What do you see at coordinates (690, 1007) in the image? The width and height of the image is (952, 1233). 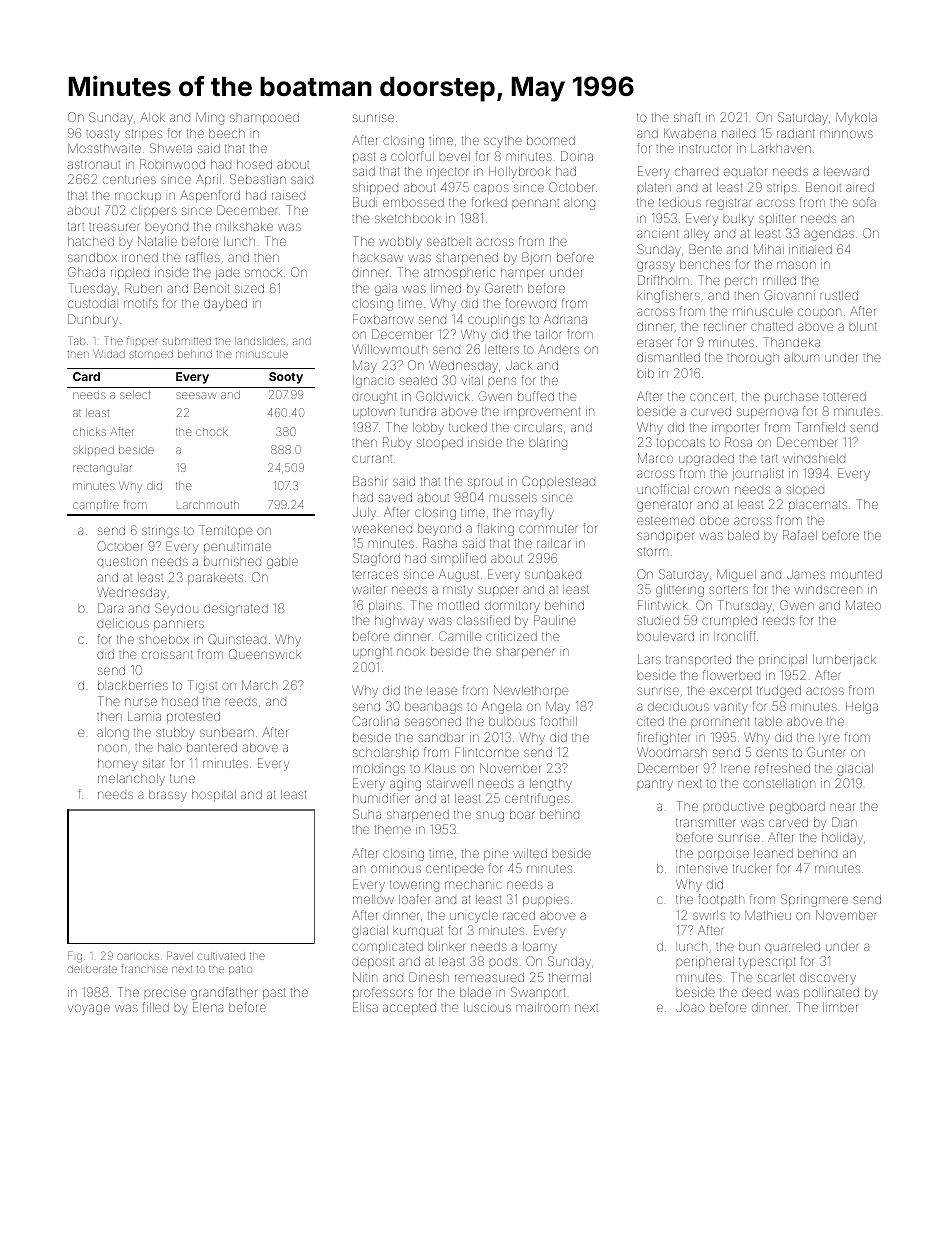 I see `Joao` at bounding box center [690, 1007].
